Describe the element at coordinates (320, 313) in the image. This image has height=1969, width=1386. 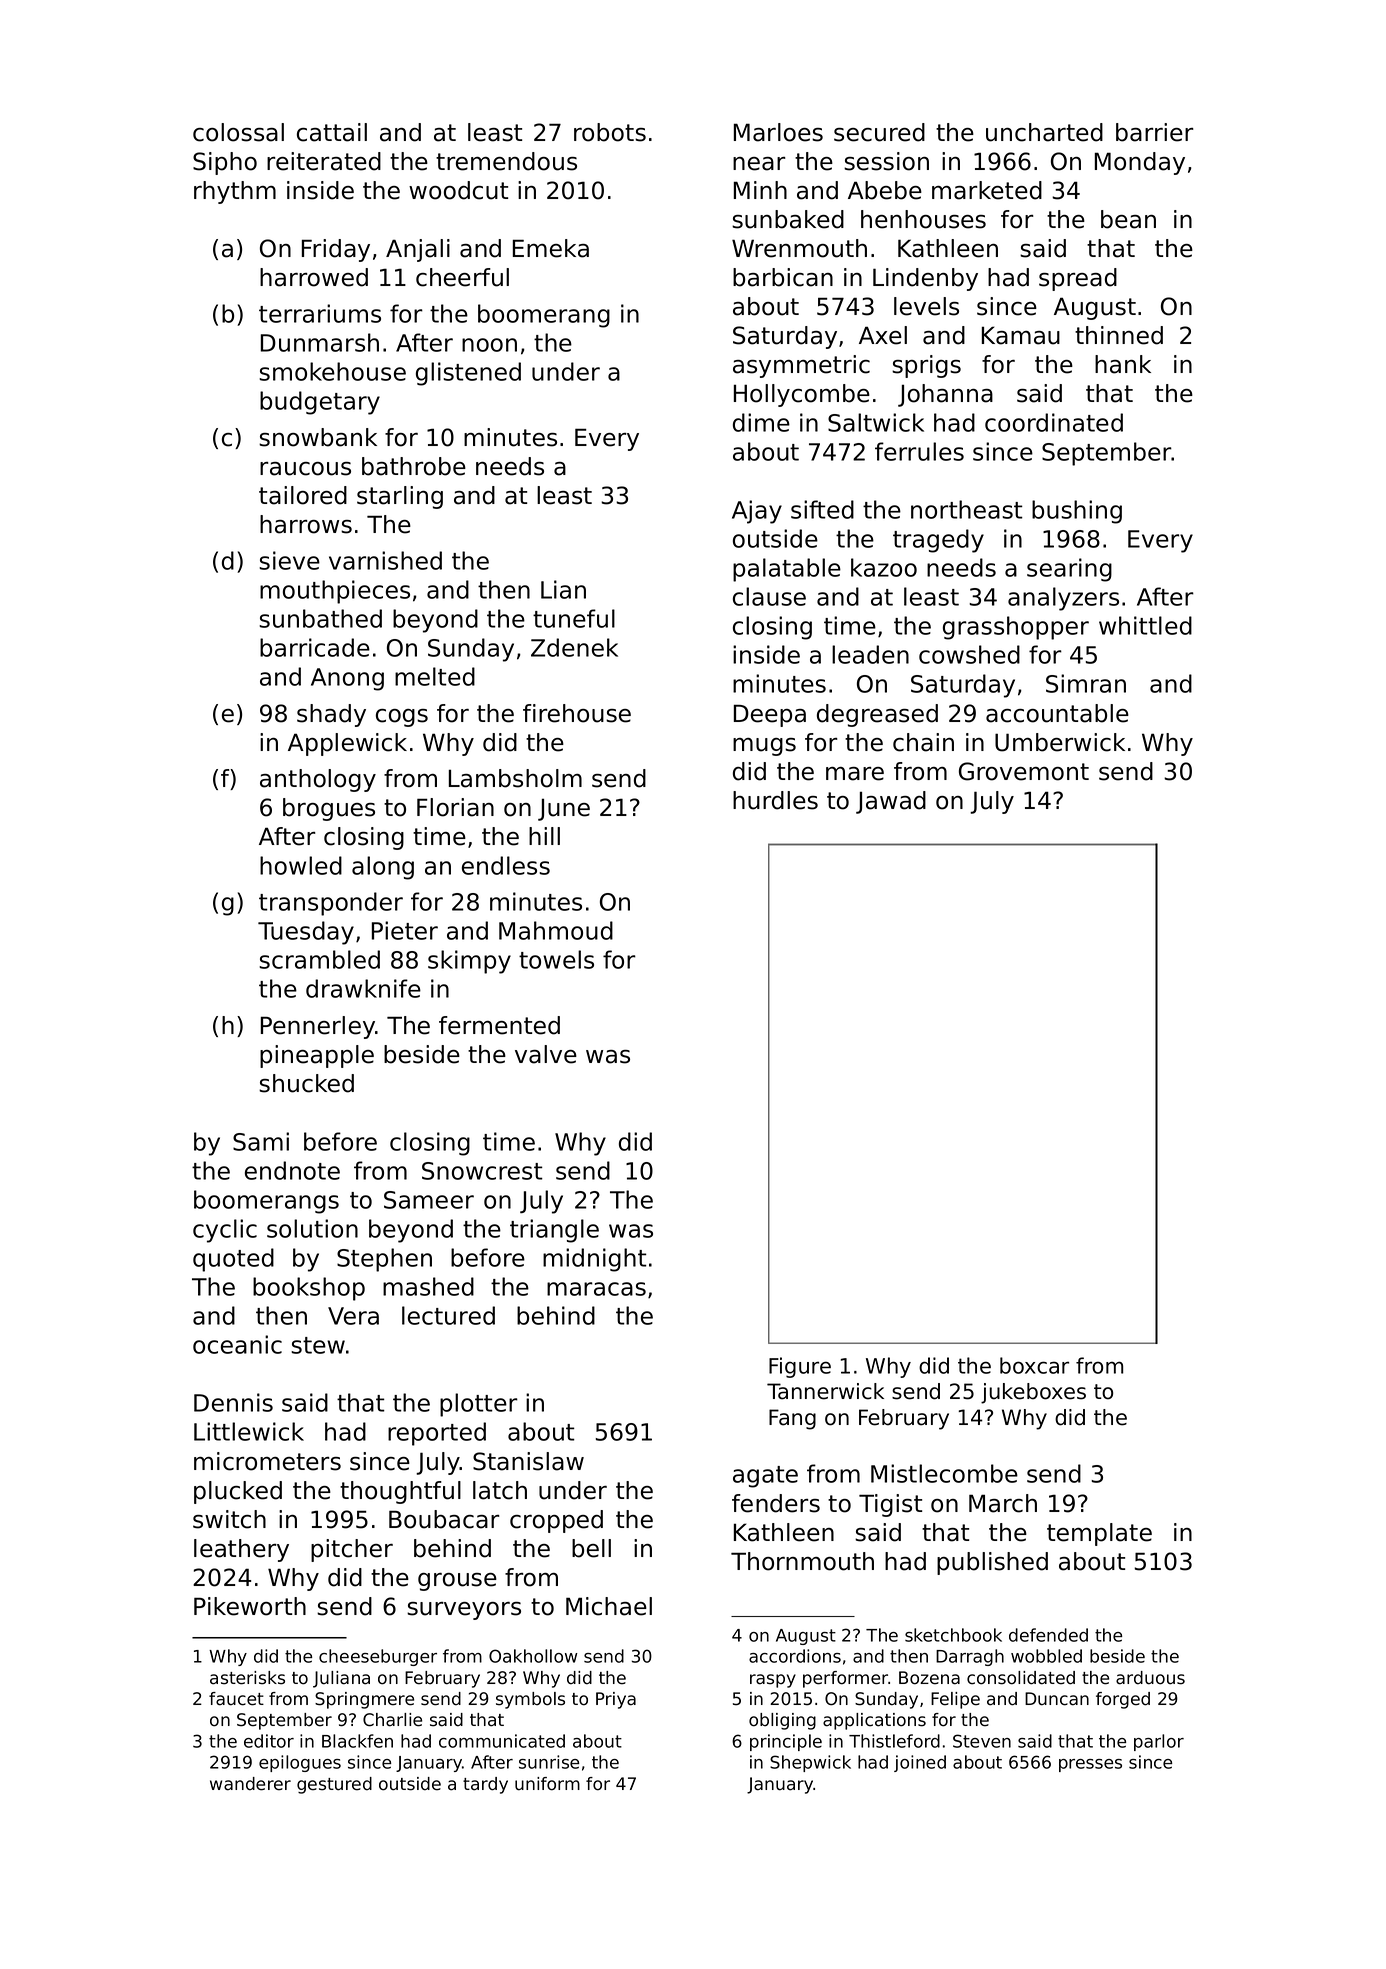
I see `terrariums` at that location.
